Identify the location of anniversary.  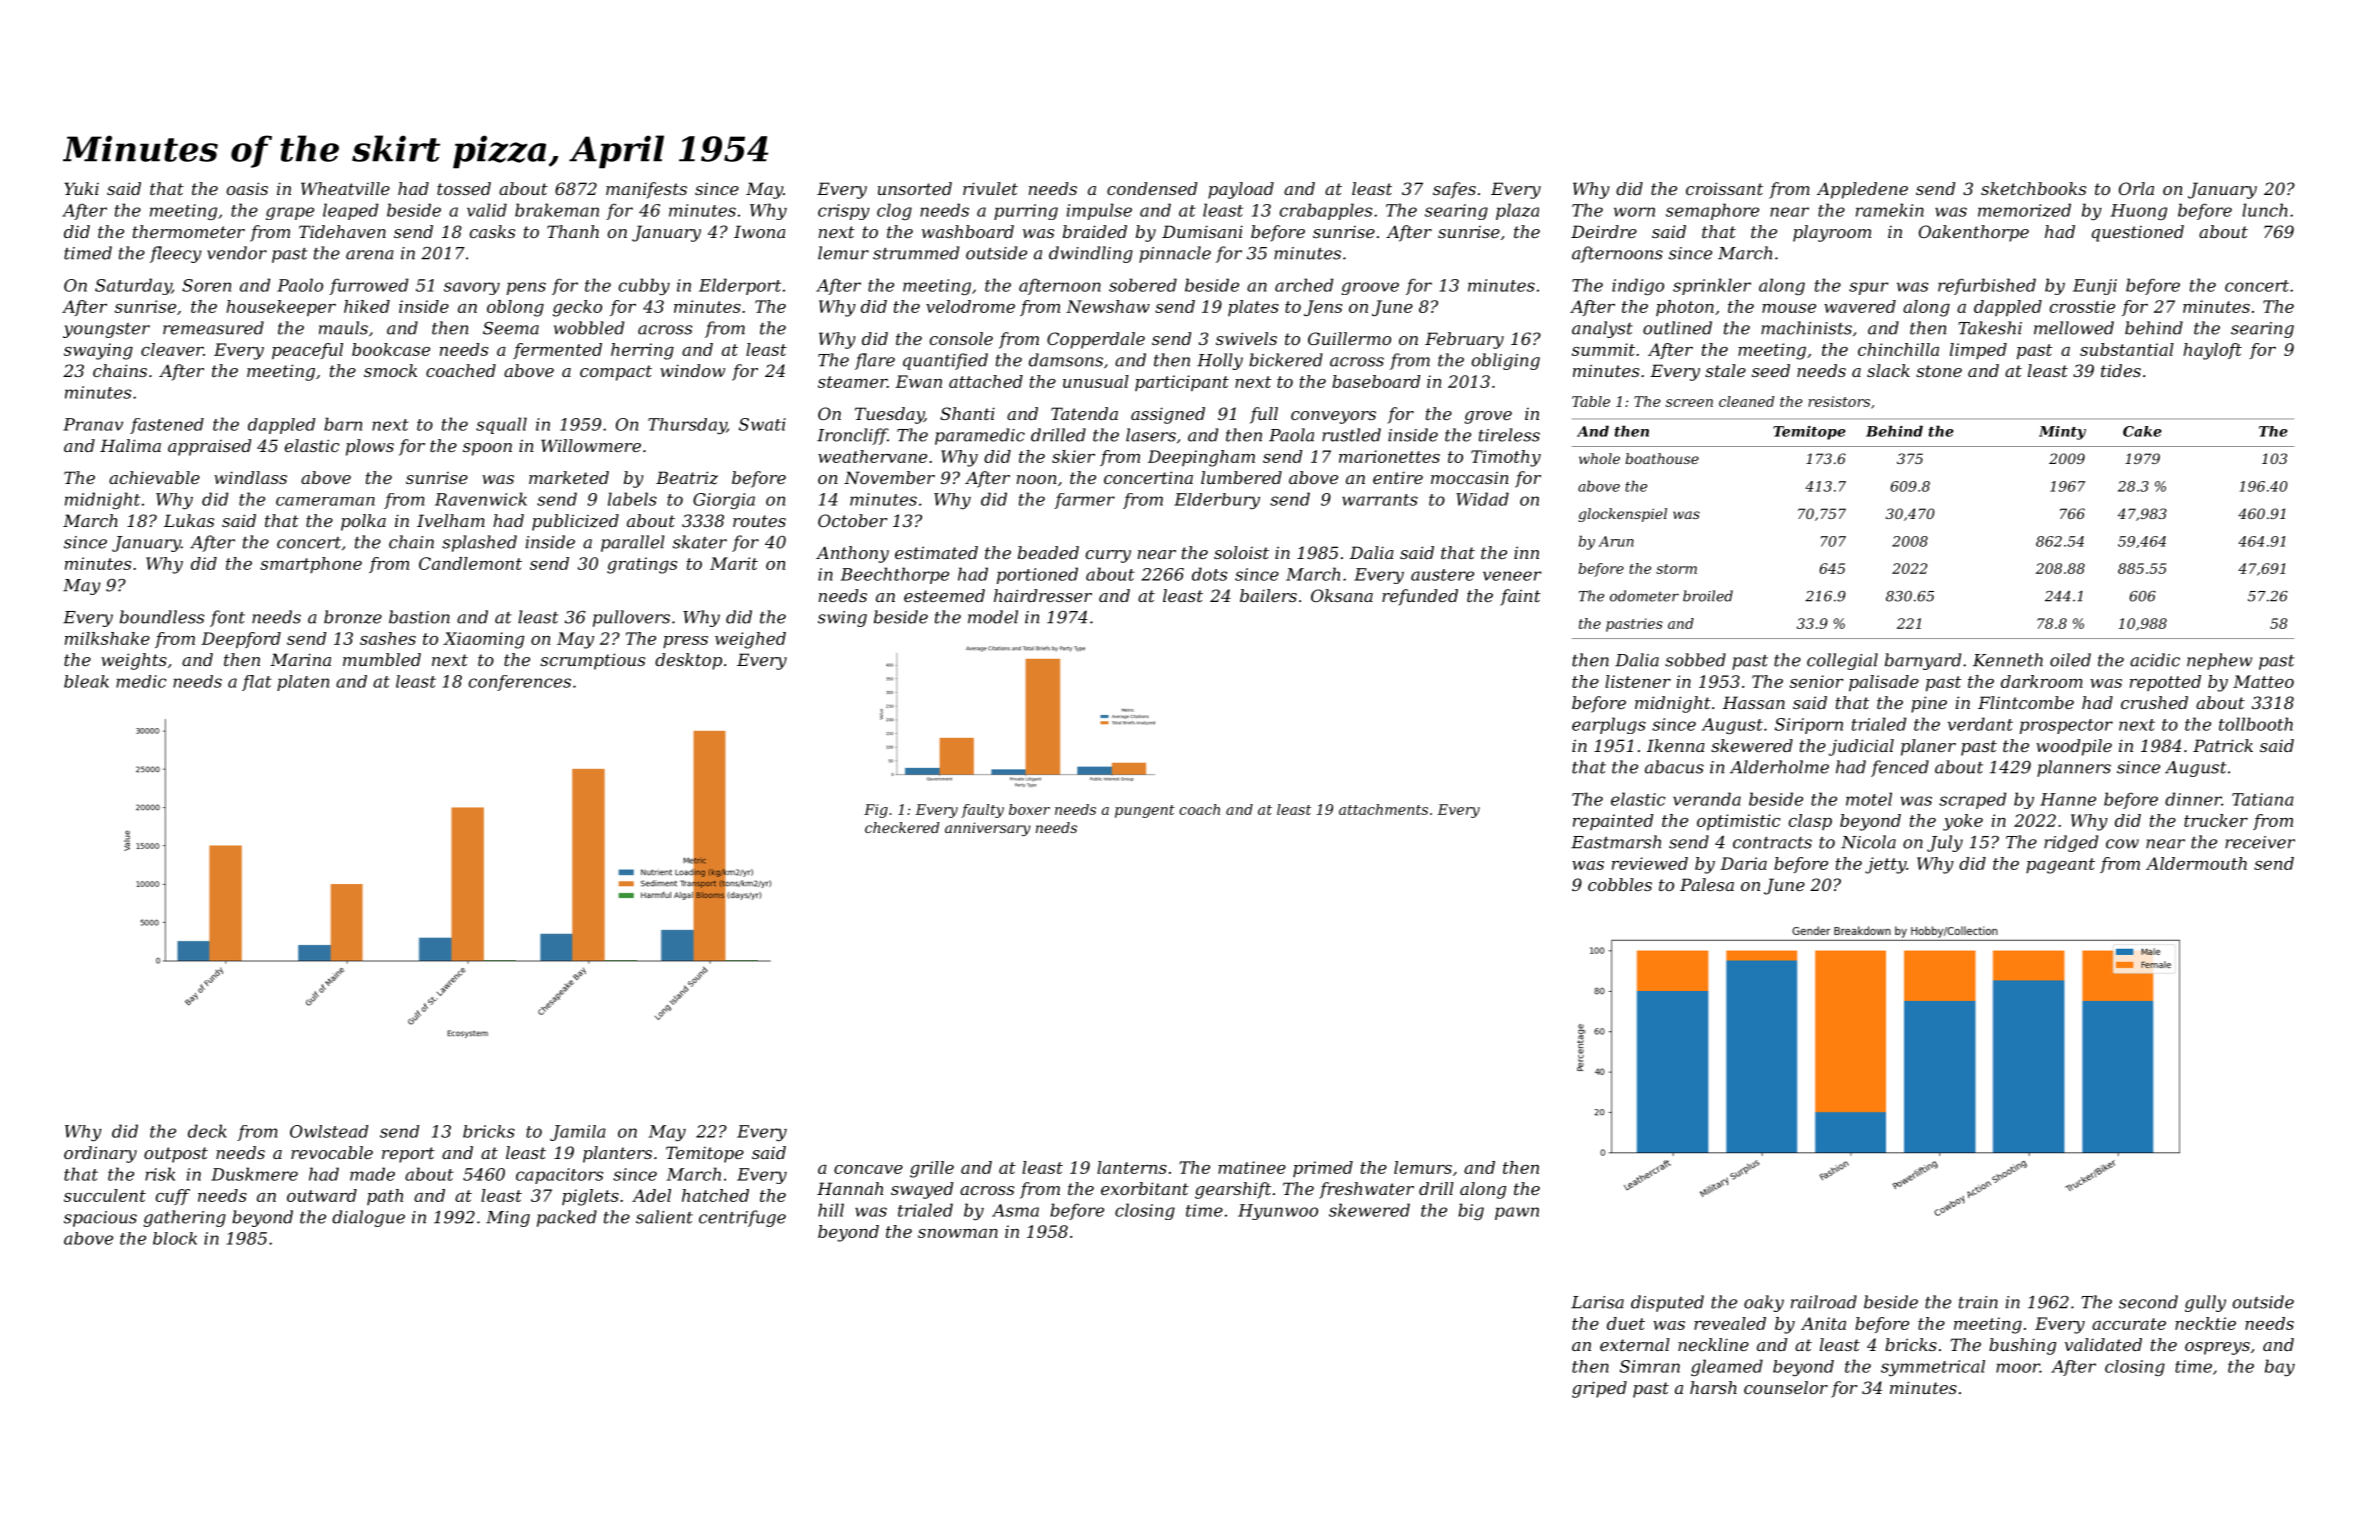
(988, 829).
